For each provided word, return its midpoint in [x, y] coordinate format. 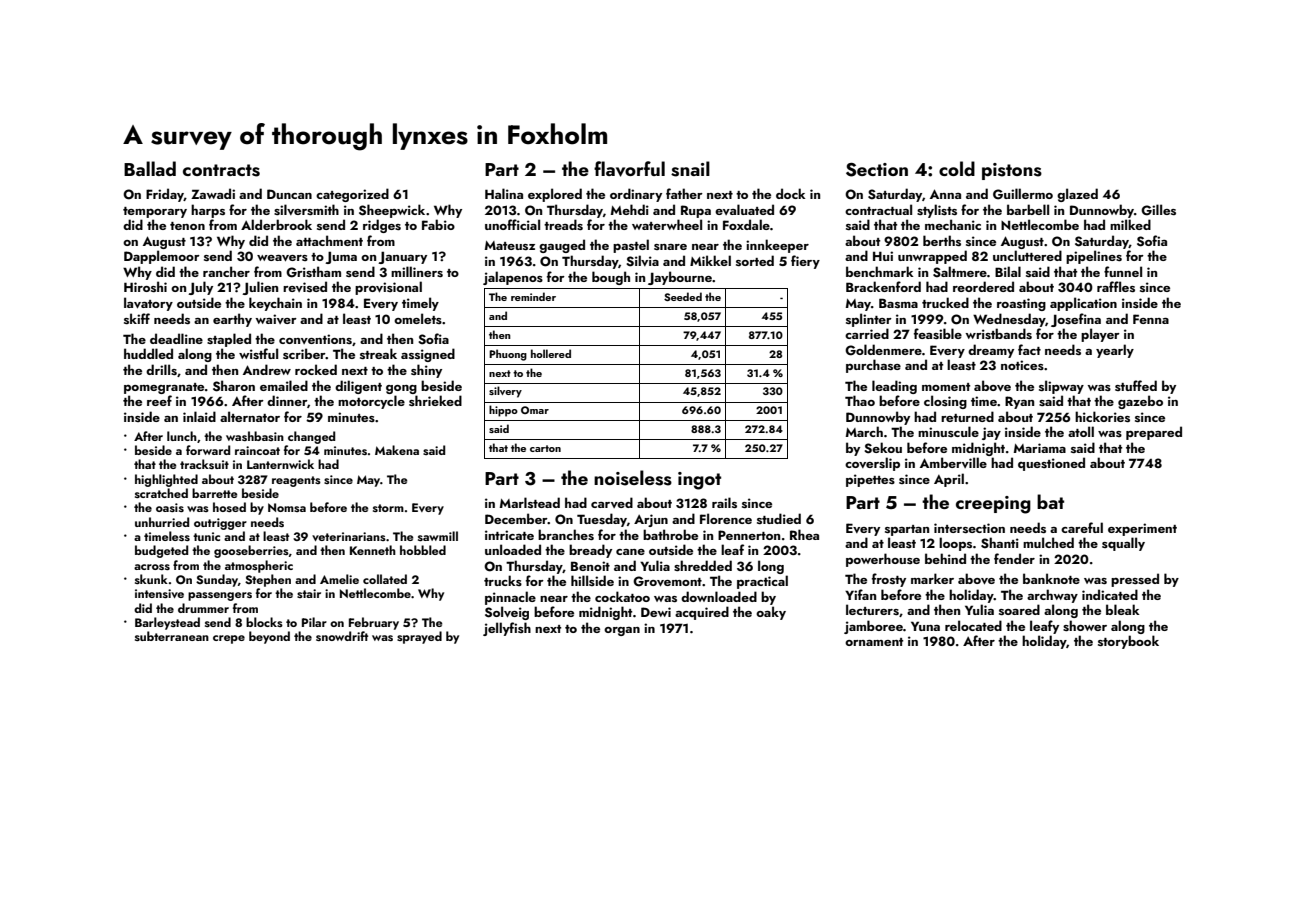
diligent [358, 387]
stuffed [1136, 385]
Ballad [150, 168]
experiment [1142, 529]
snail [690, 169]
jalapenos [513, 278]
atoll [1081, 431]
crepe [229, 639]
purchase [873, 366]
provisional [388, 288]
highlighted [166, 480]
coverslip [872, 464]
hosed [229, 507]
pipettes [870, 480]
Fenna [1151, 319]
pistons [1012, 171]
